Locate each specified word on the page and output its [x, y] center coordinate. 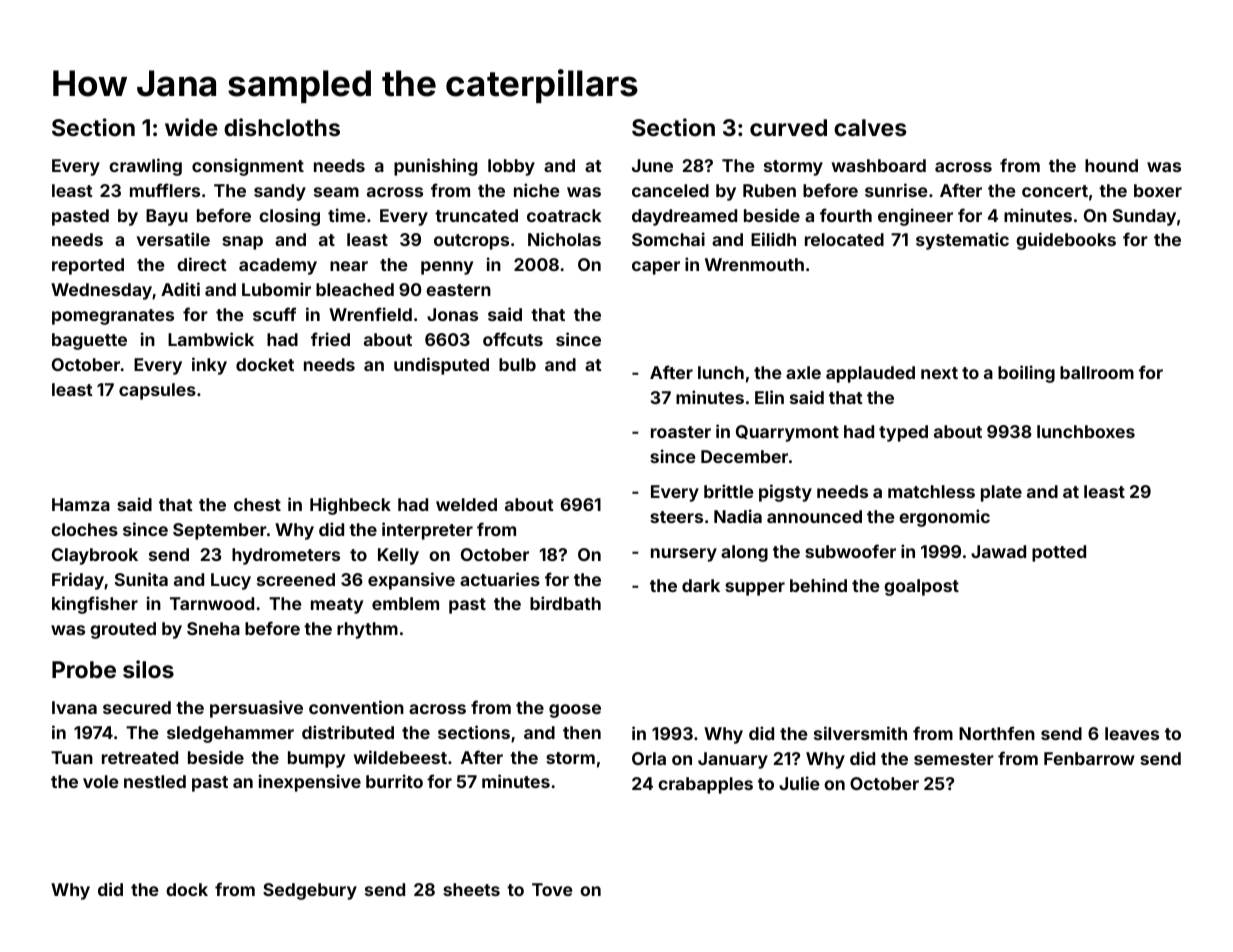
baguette [89, 341]
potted [1059, 553]
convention [356, 707]
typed [903, 433]
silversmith [860, 733]
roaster [681, 432]
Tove [552, 889]
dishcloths [282, 127]
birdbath [565, 603]
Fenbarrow [1089, 758]
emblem [405, 603]
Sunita [141, 579]
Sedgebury [310, 891]
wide [191, 127]
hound [1111, 165]
